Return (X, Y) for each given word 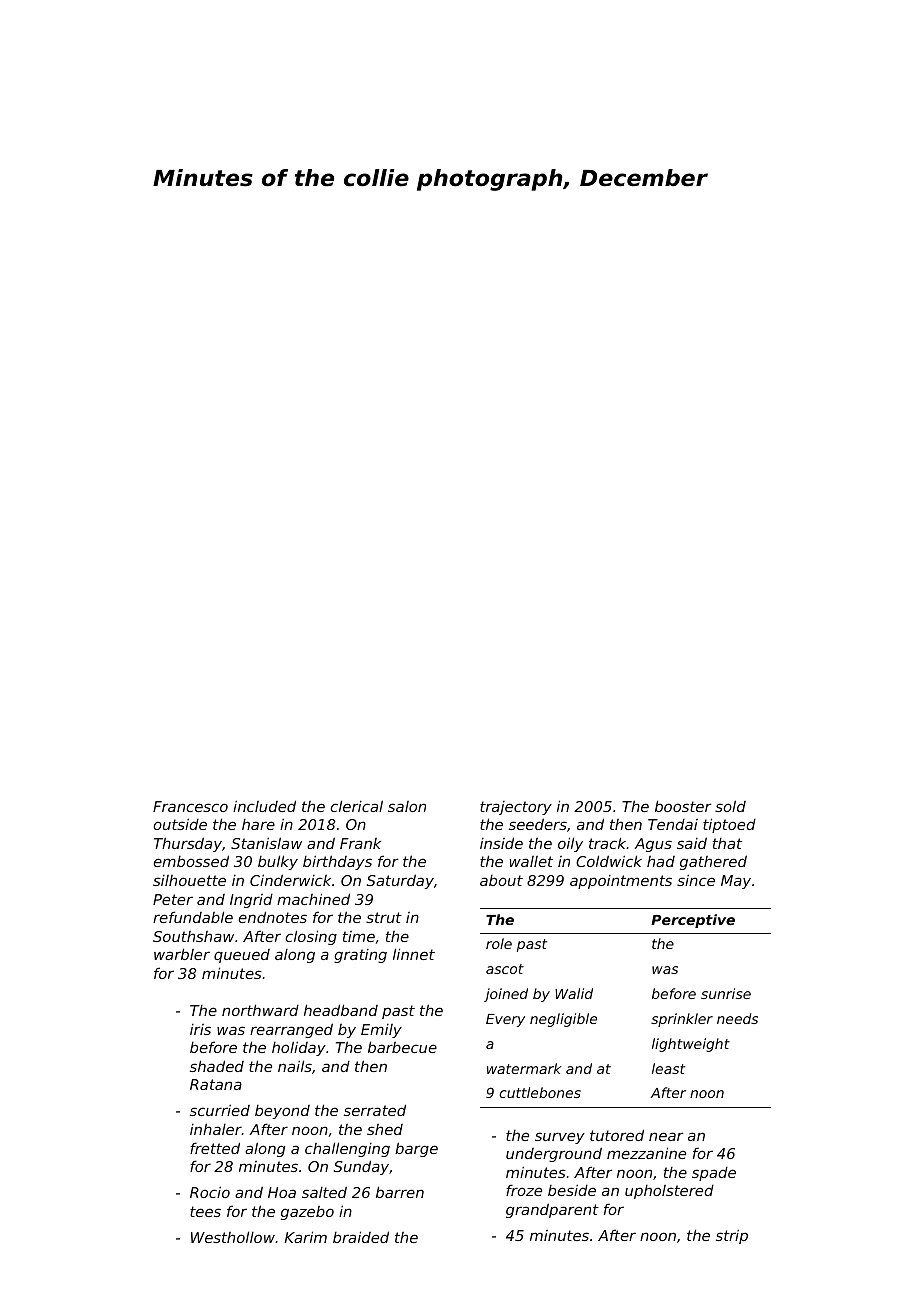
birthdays (337, 862)
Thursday (188, 844)
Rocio (210, 1192)
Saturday (400, 881)
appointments (621, 882)
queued (242, 956)
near (666, 1136)
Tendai (673, 824)
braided (361, 1237)
